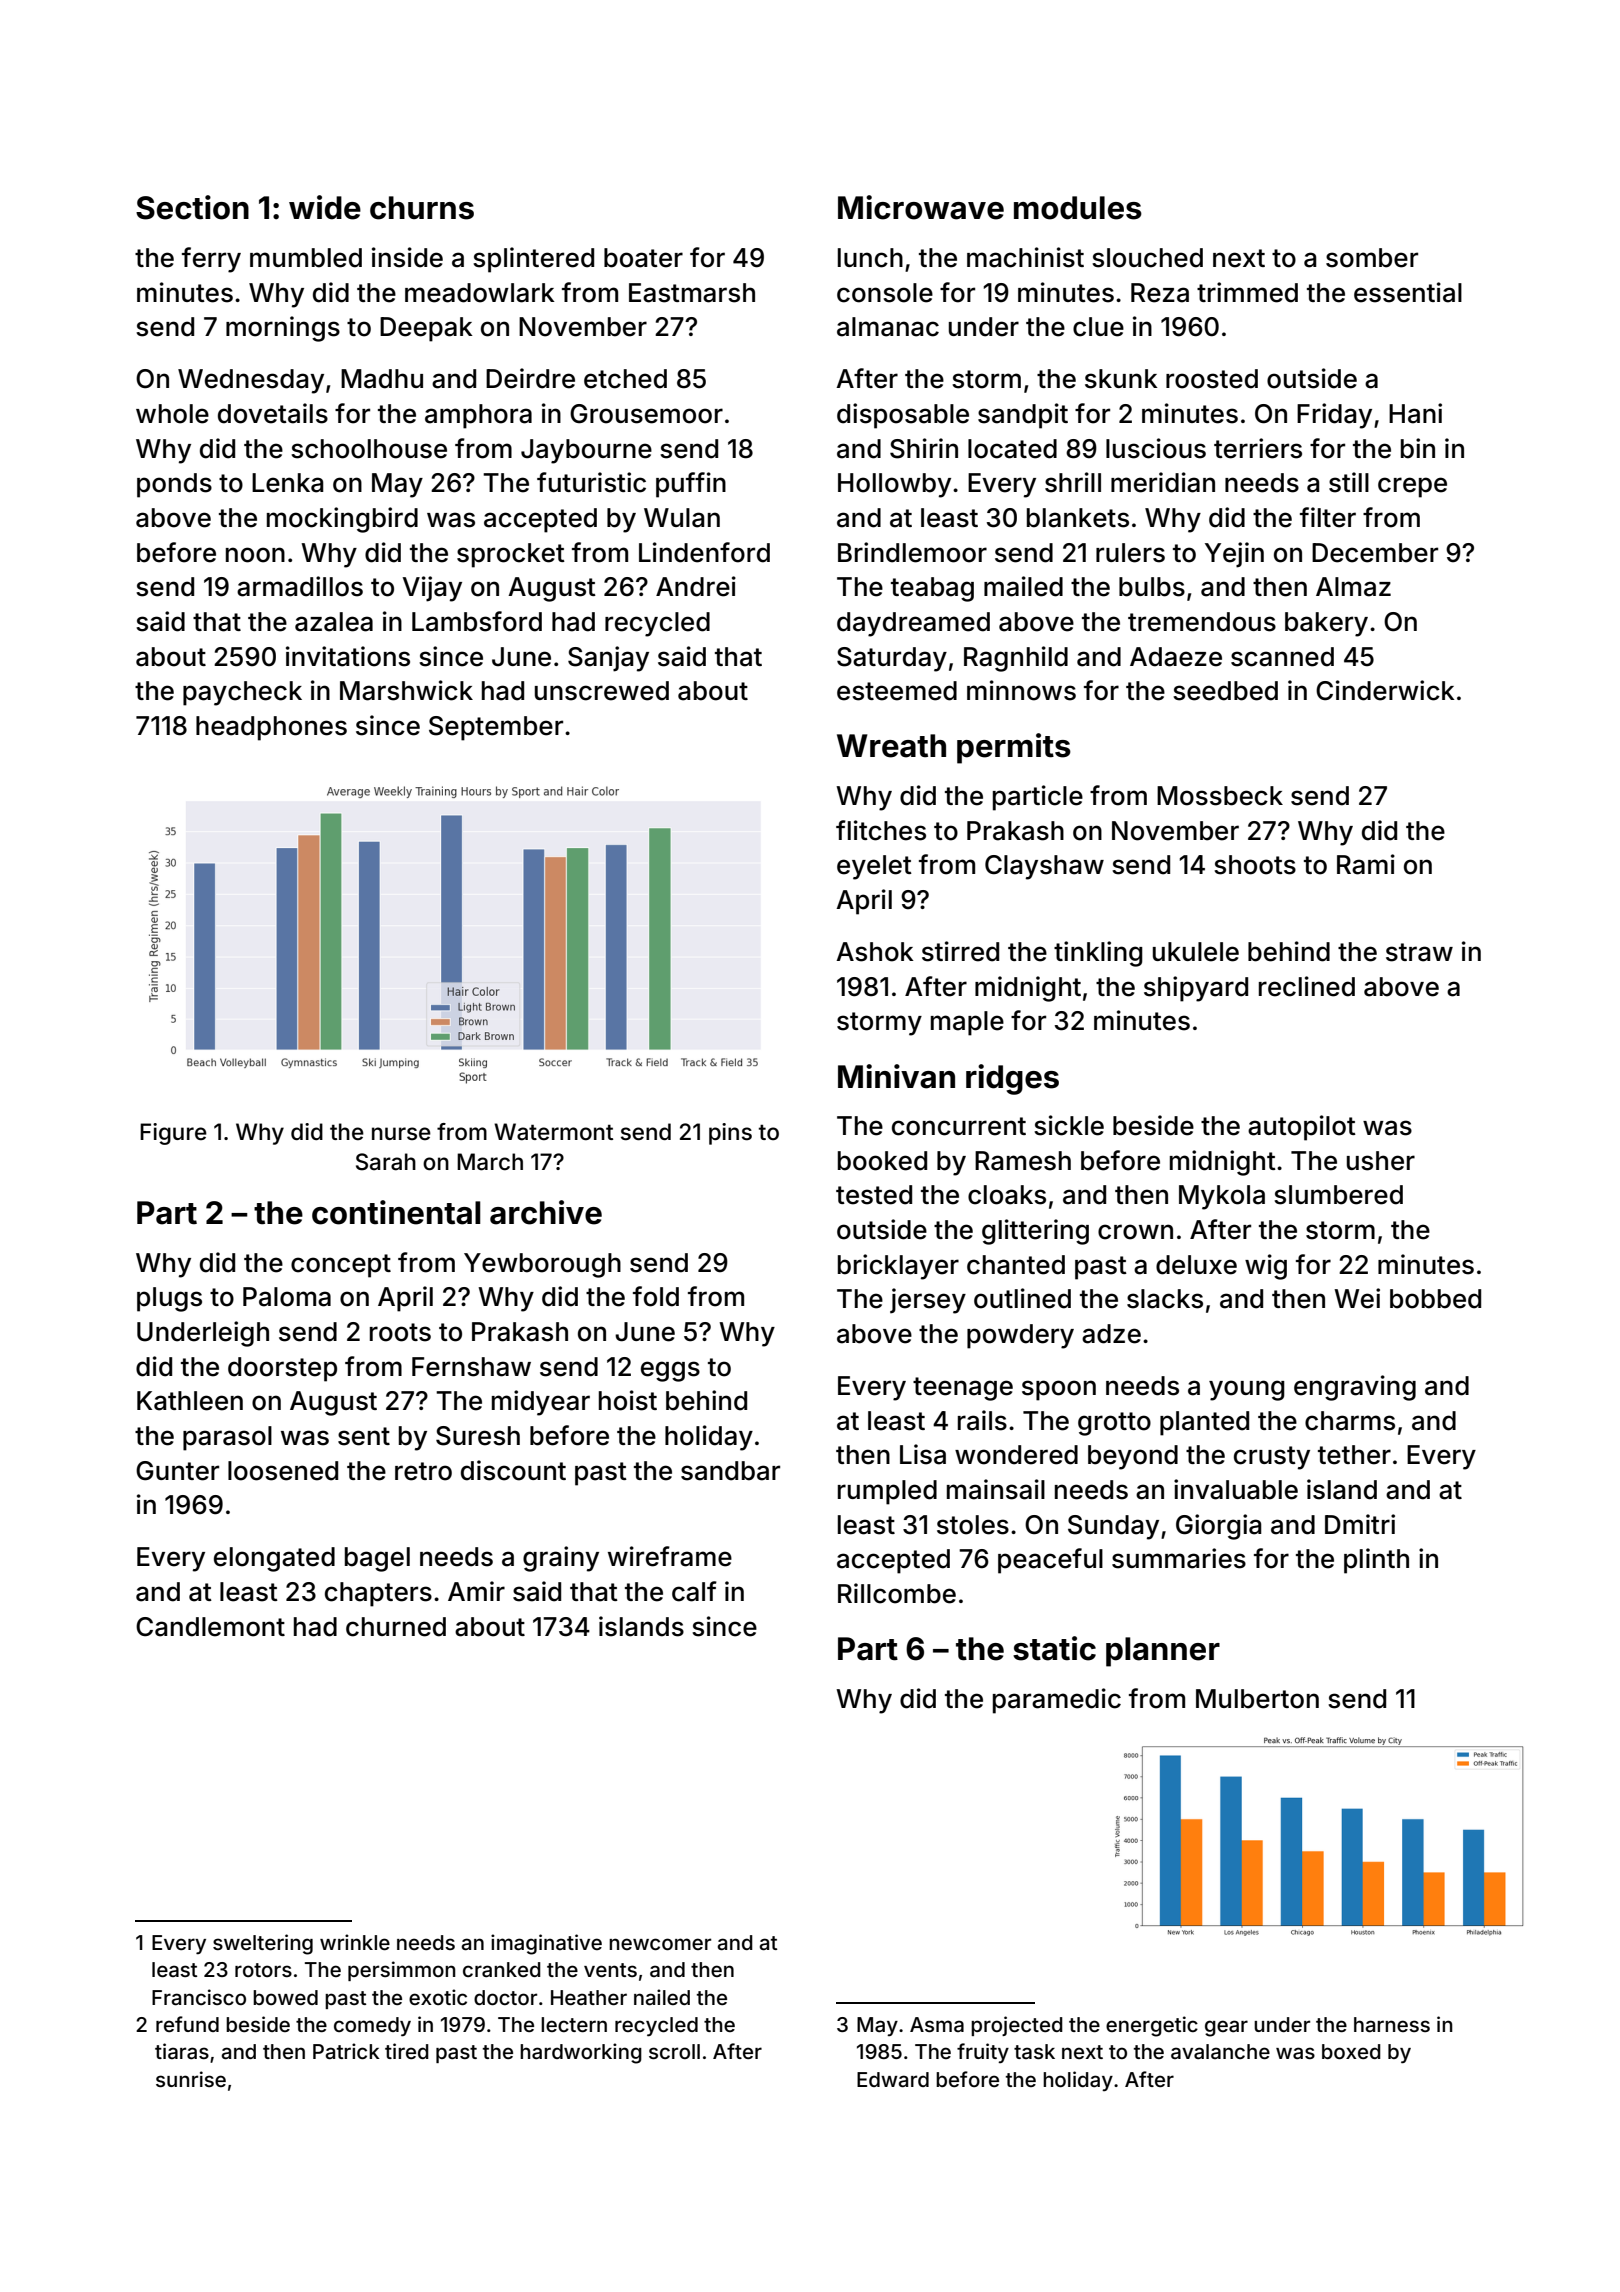 Image resolution: width=1620 pixels, height=2292 pixels. What do you see at coordinates (1372, 258) in the document?
I see `somber` at bounding box center [1372, 258].
